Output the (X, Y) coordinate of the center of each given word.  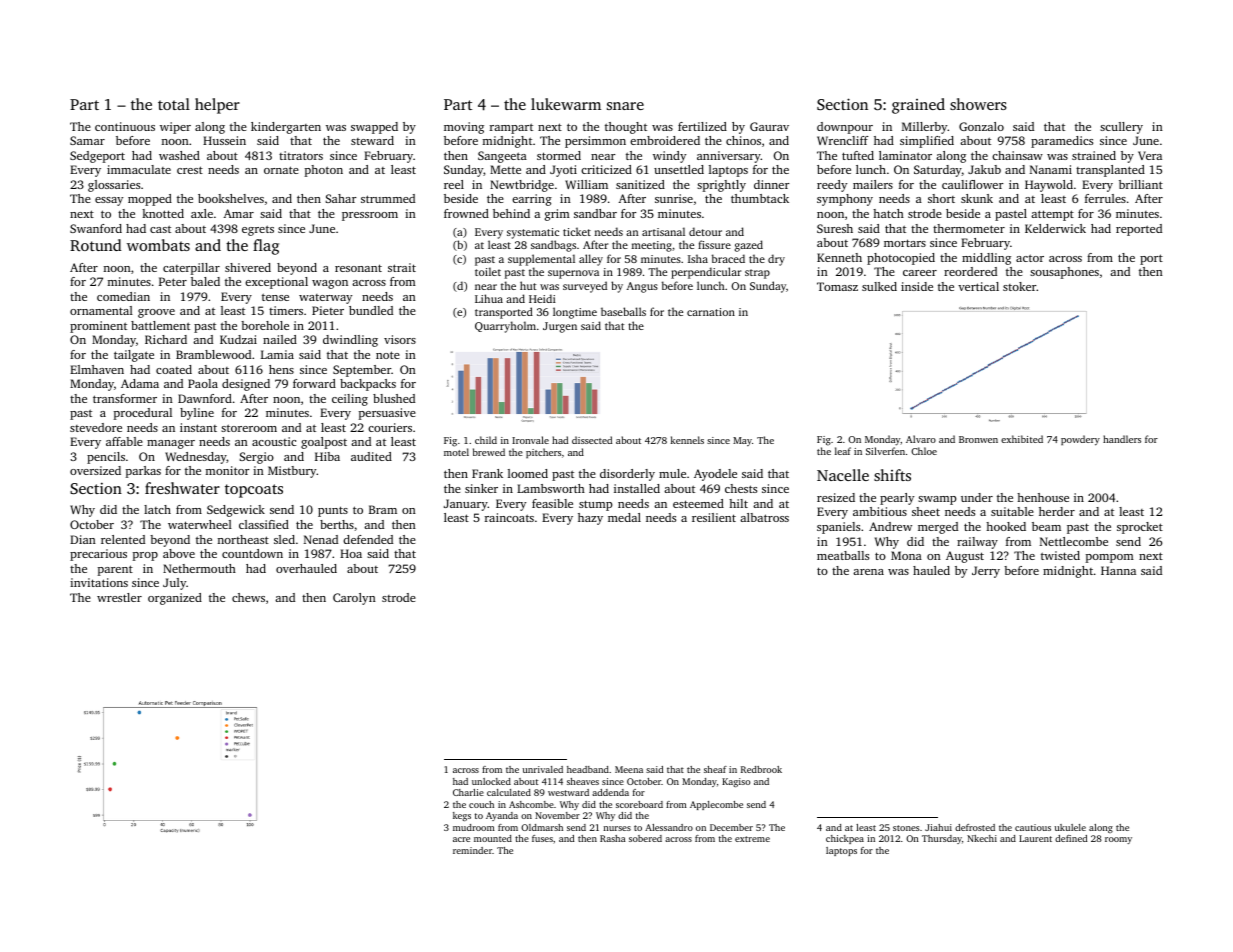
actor (1030, 258)
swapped (374, 128)
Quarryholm (505, 327)
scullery (1121, 128)
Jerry (986, 572)
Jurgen (560, 327)
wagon (330, 284)
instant (198, 427)
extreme (752, 839)
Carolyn (354, 599)
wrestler (119, 597)
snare (625, 106)
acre (461, 839)
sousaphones (1064, 273)
